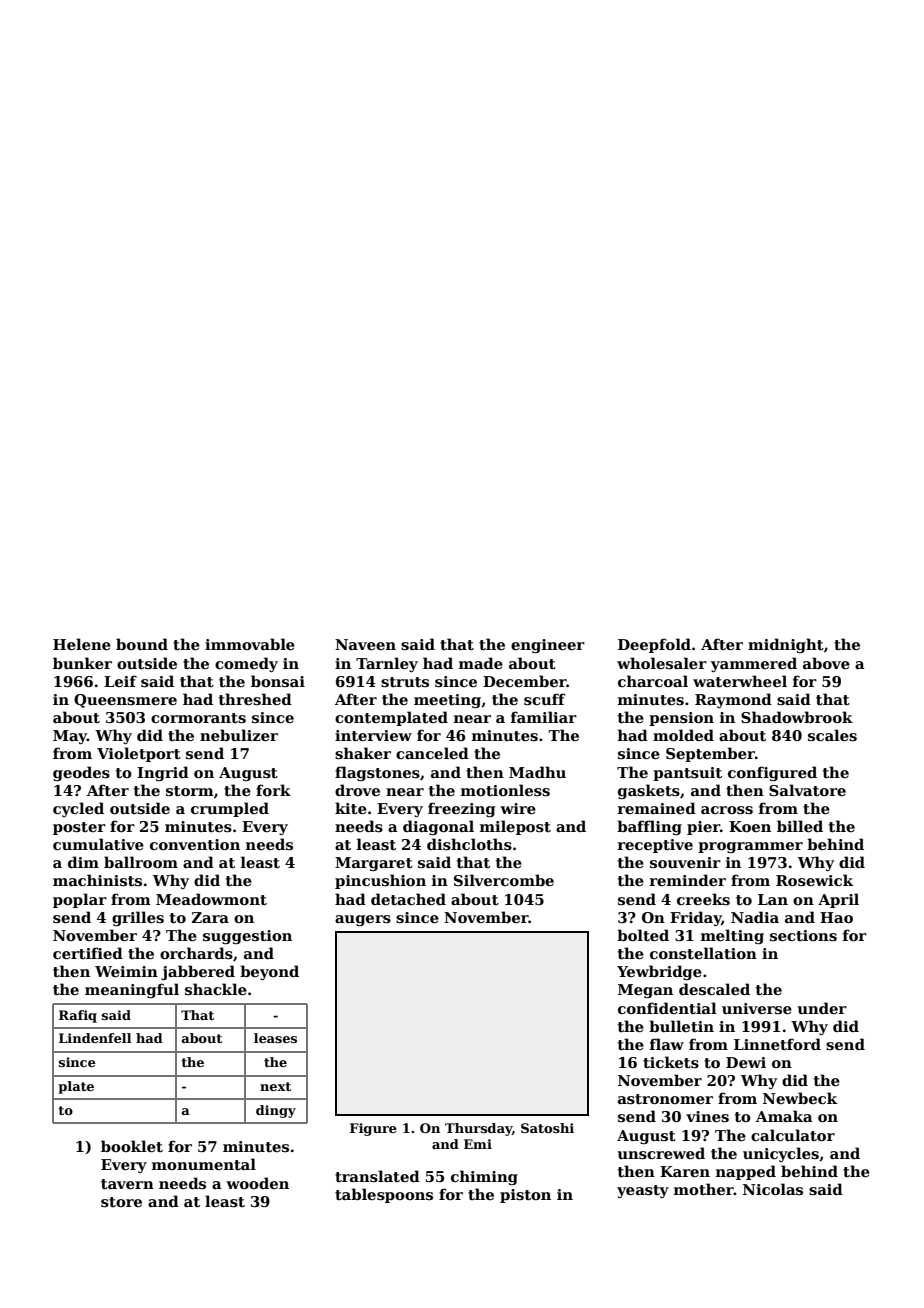  I want to click on Helene, so click(82, 644).
